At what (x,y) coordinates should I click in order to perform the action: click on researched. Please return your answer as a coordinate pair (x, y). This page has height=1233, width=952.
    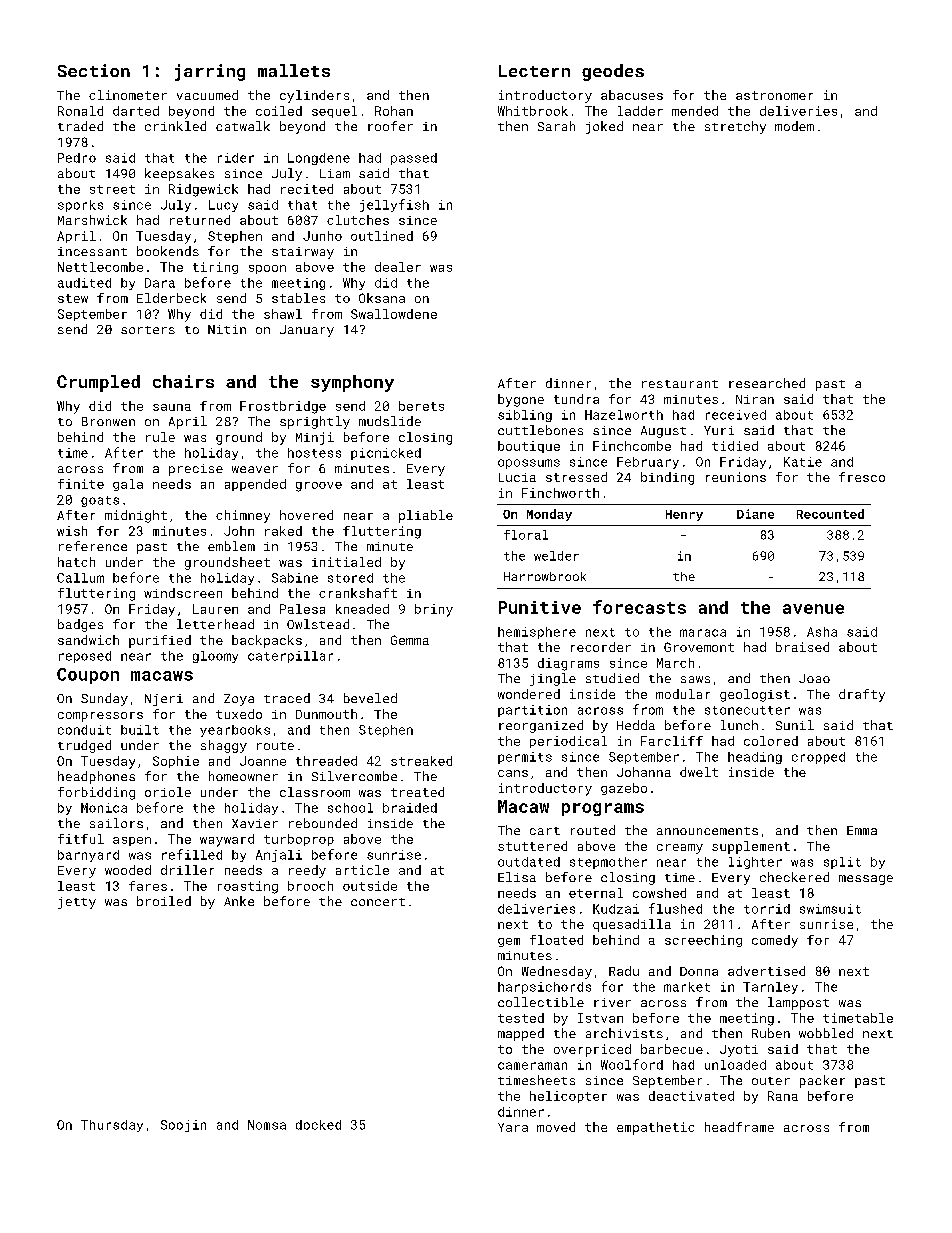
    Looking at the image, I should click on (767, 383).
